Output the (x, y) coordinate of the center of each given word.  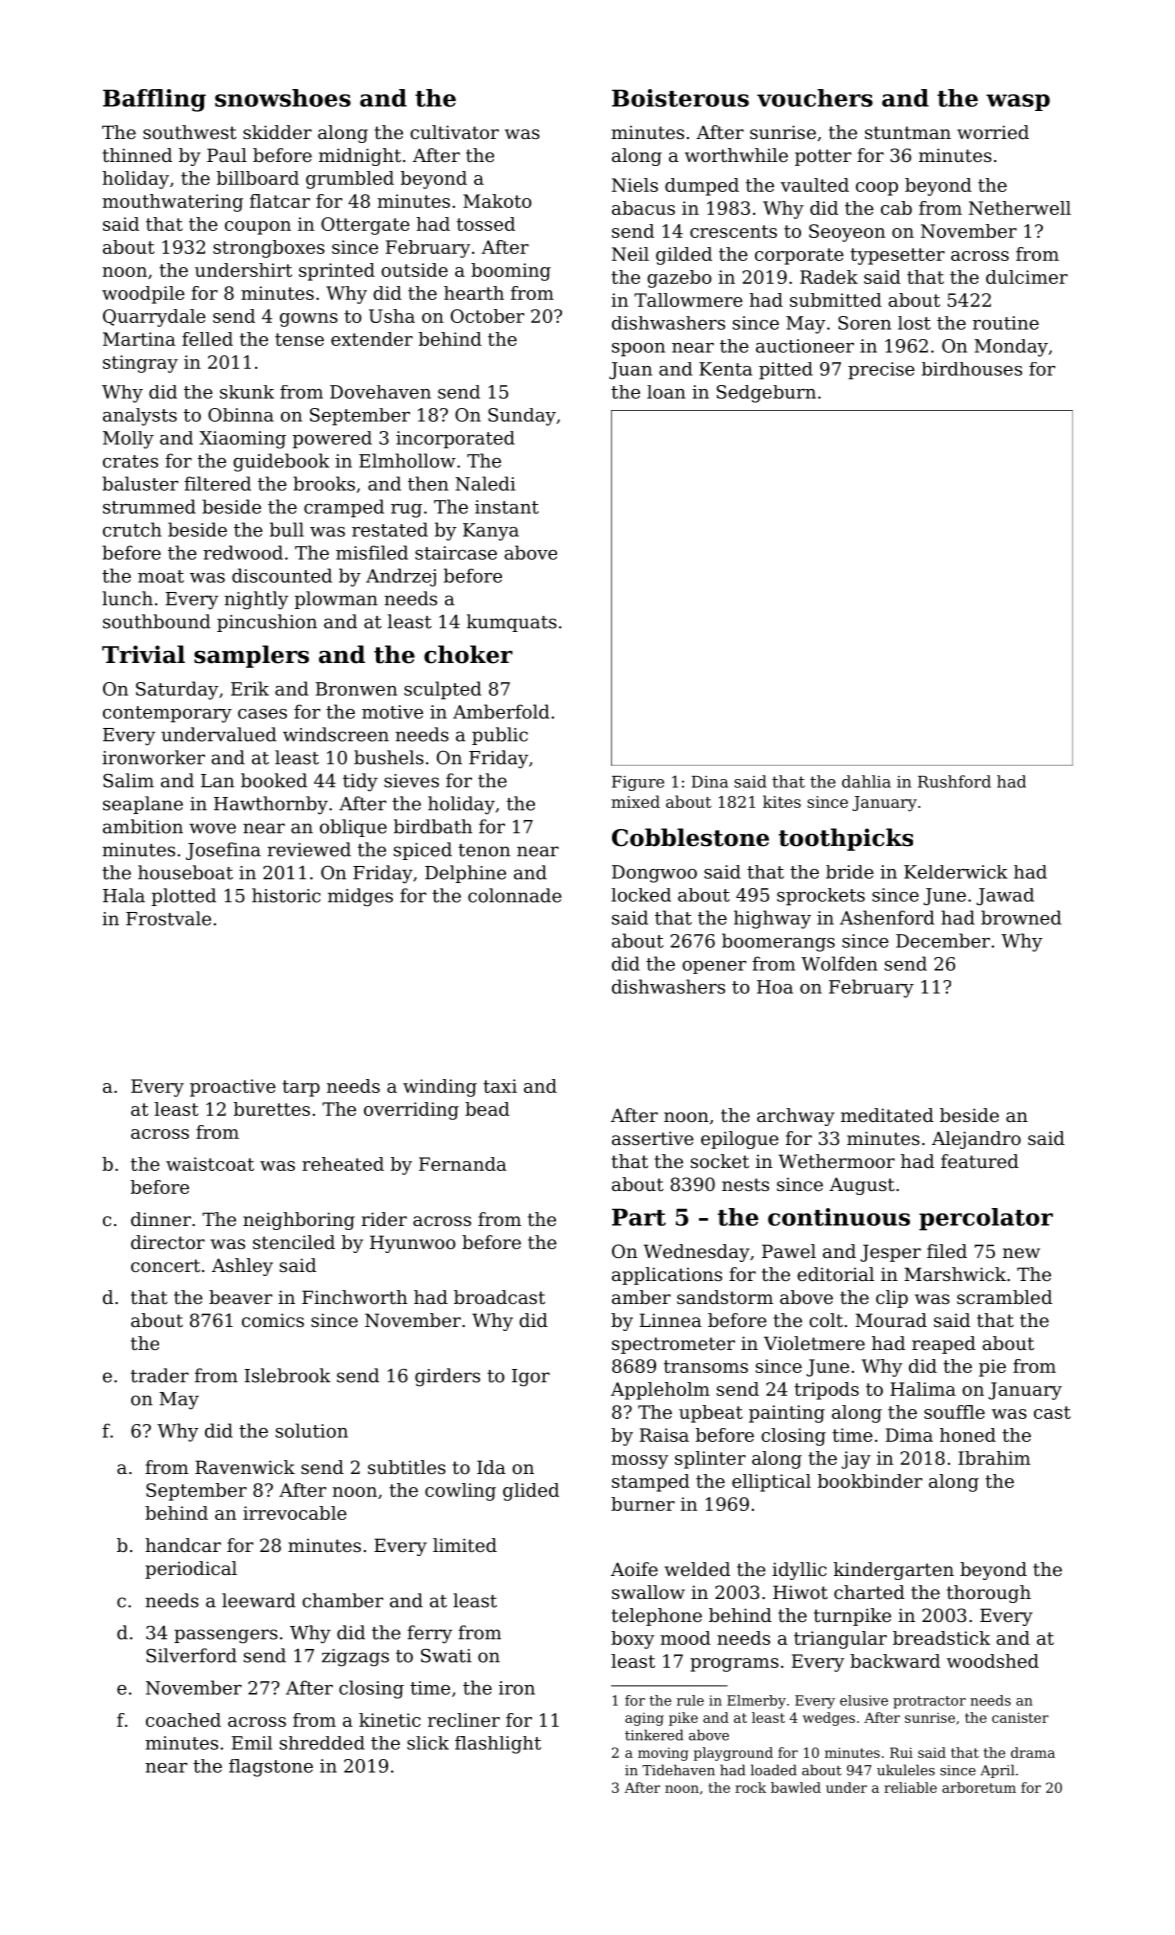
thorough (989, 1594)
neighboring (299, 1221)
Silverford (191, 1655)
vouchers (815, 98)
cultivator (454, 132)
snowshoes (283, 98)
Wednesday (696, 1253)
